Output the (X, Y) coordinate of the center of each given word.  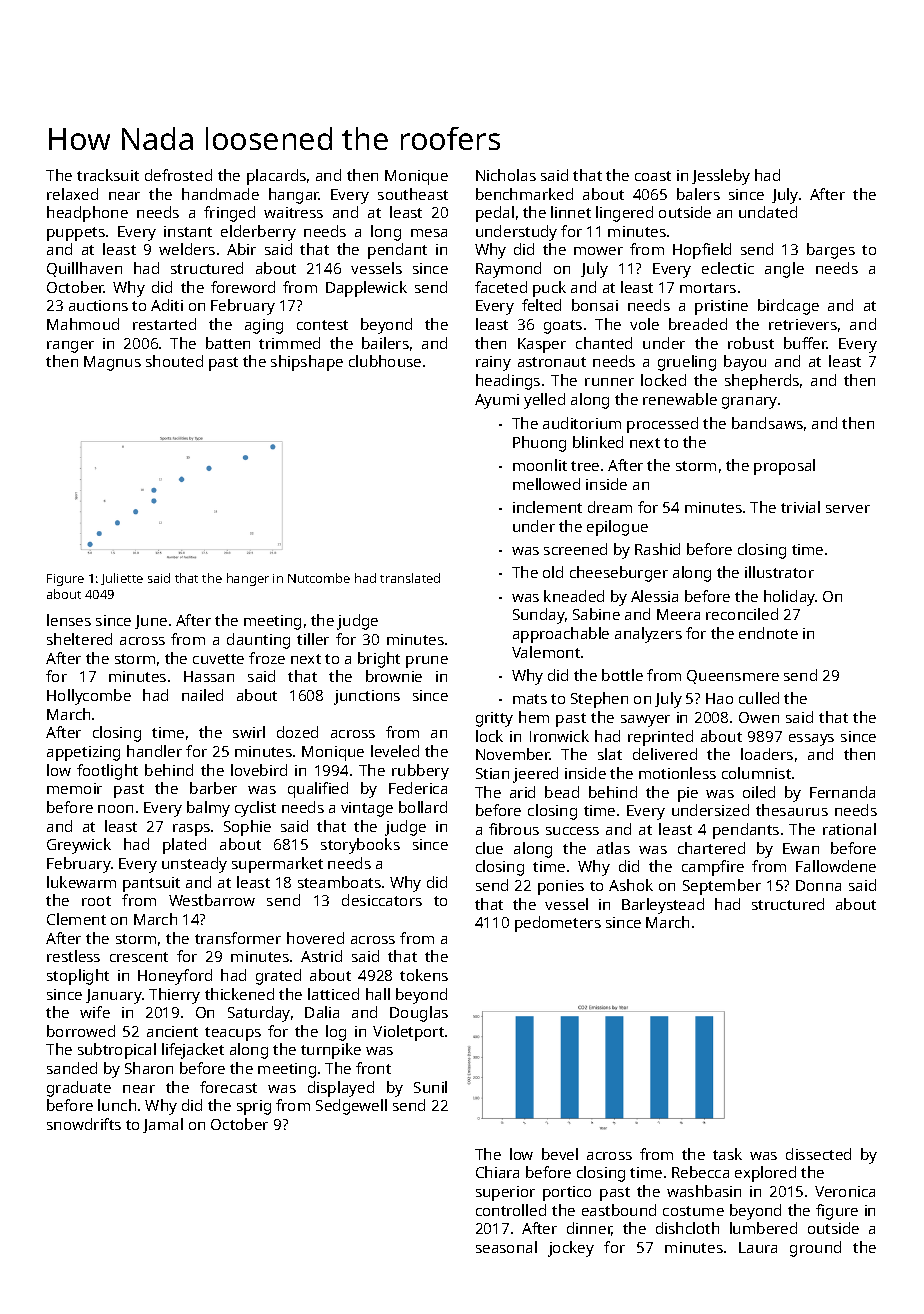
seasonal (506, 1247)
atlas (613, 848)
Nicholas (506, 175)
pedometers (558, 924)
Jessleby (721, 177)
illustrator (779, 572)
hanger (248, 579)
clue (489, 848)
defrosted (178, 175)
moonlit (540, 465)
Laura (758, 1247)
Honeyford (175, 977)
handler (154, 751)
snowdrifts (84, 1124)
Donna (818, 885)
